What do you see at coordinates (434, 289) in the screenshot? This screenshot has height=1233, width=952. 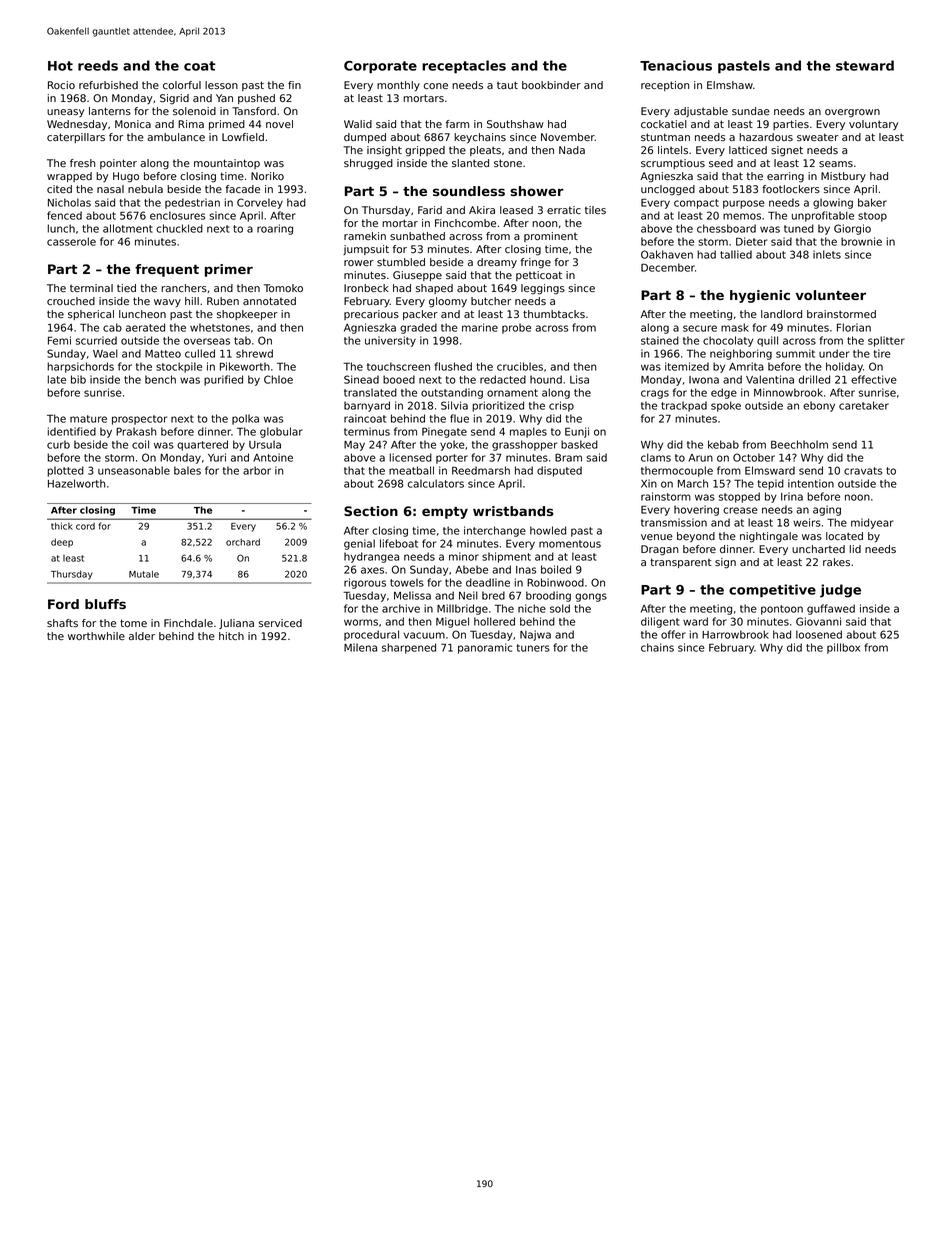 I see `shaped` at bounding box center [434, 289].
